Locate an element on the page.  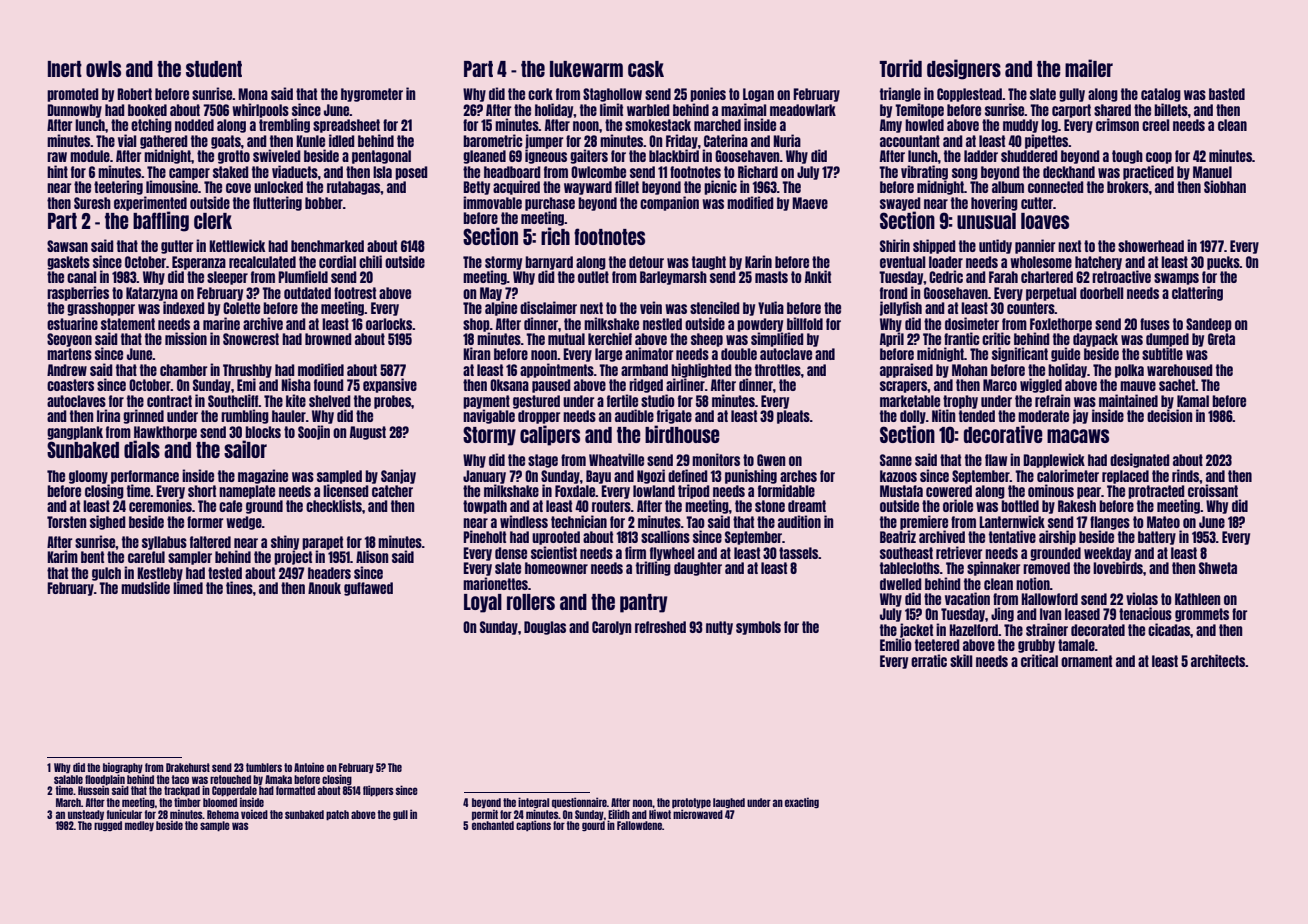
mudslide is located at coordinates (145, 587).
